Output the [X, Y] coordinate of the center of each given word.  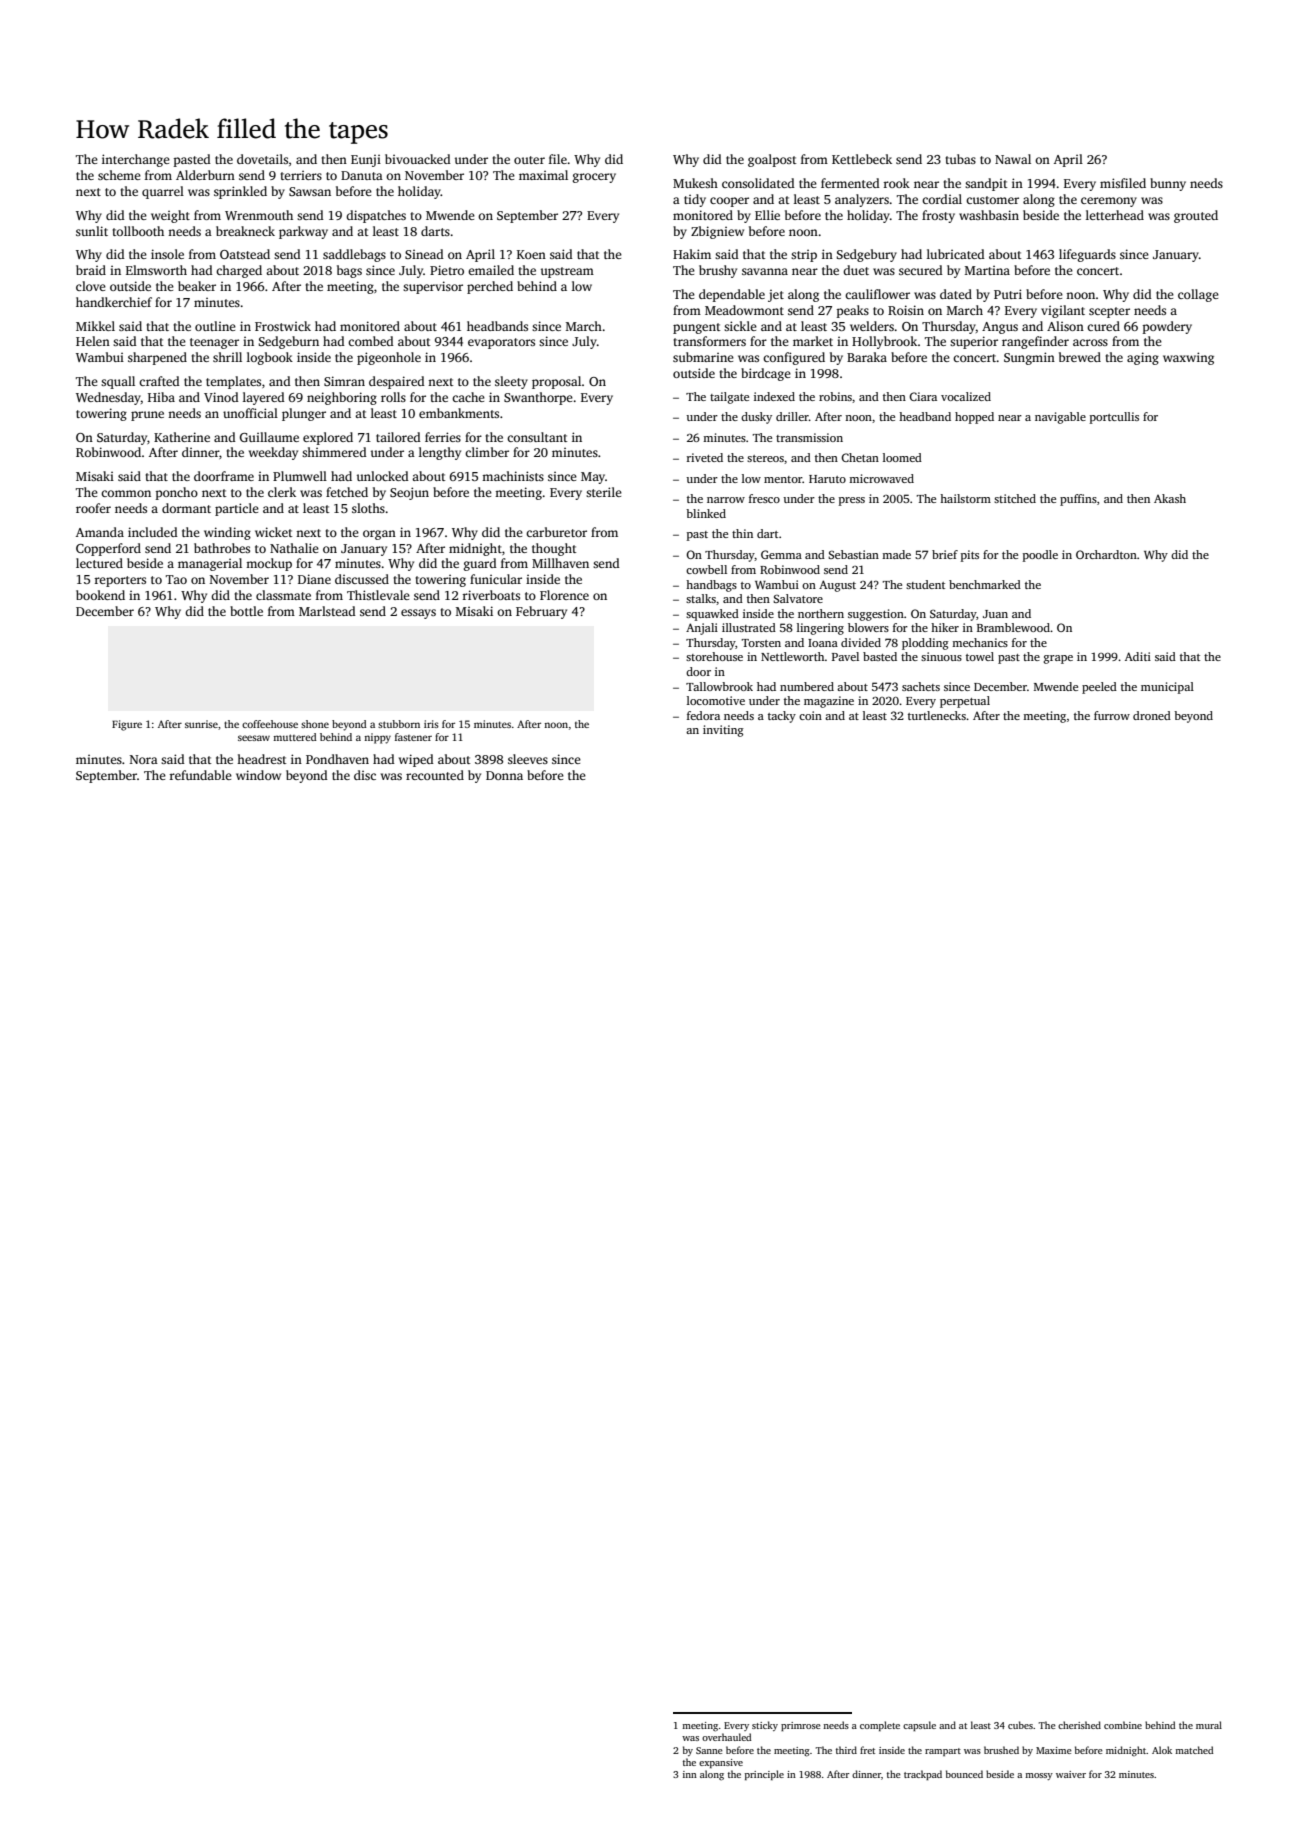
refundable [200, 775]
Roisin [906, 310]
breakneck [245, 231]
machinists [513, 476]
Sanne [709, 1750]
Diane [314, 579]
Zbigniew [717, 232]
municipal [1167, 688]
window [258, 775]
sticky [765, 1726]
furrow [1112, 715]
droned [1152, 715]
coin [810, 715]
